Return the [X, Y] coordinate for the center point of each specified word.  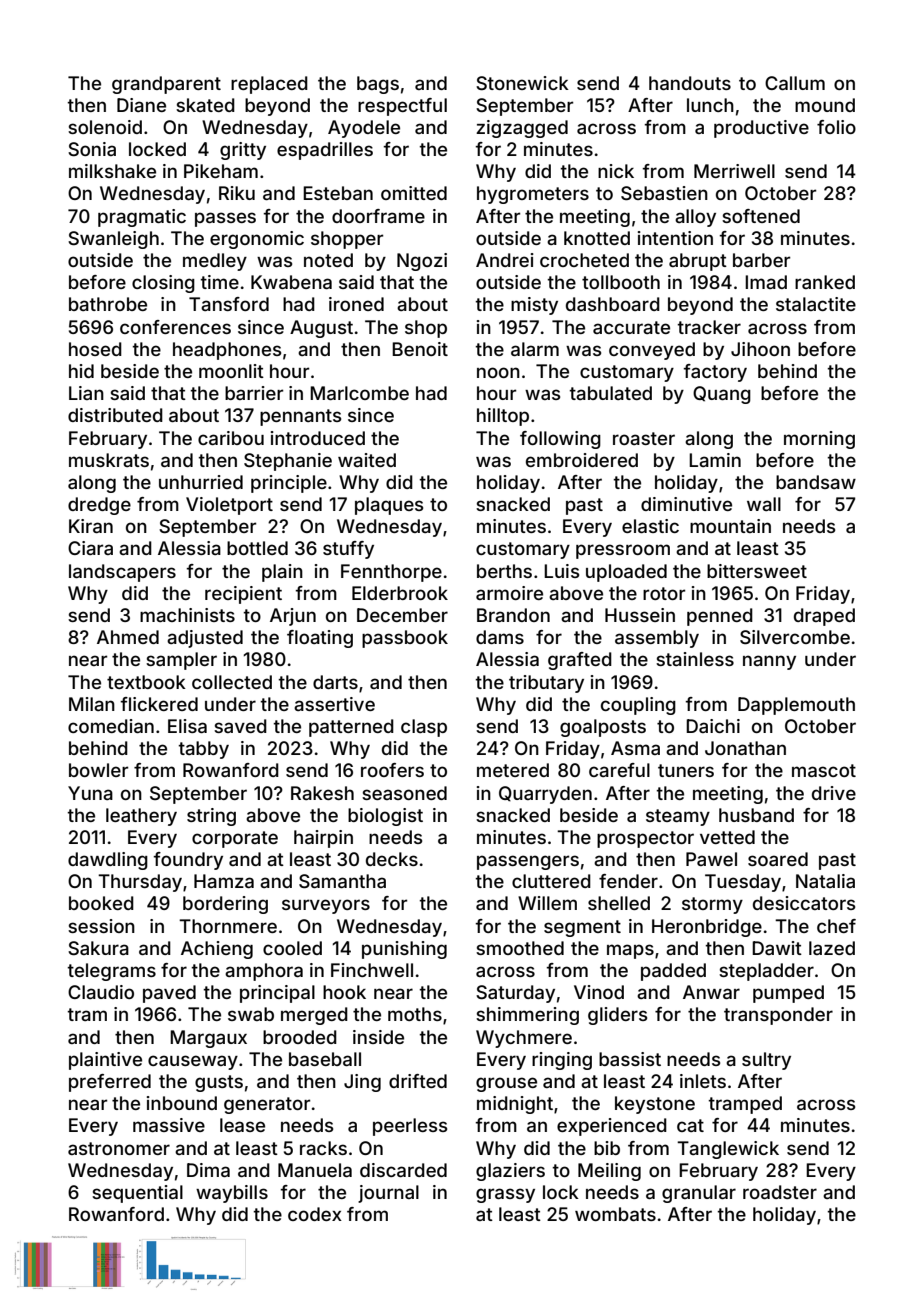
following [560, 440]
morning [819, 440]
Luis [561, 571]
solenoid [105, 127]
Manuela [315, 1170]
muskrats [109, 460]
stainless [695, 659]
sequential [137, 1194]
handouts [690, 83]
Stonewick [522, 83]
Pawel [711, 859]
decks [392, 859]
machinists [187, 615]
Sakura [98, 948]
